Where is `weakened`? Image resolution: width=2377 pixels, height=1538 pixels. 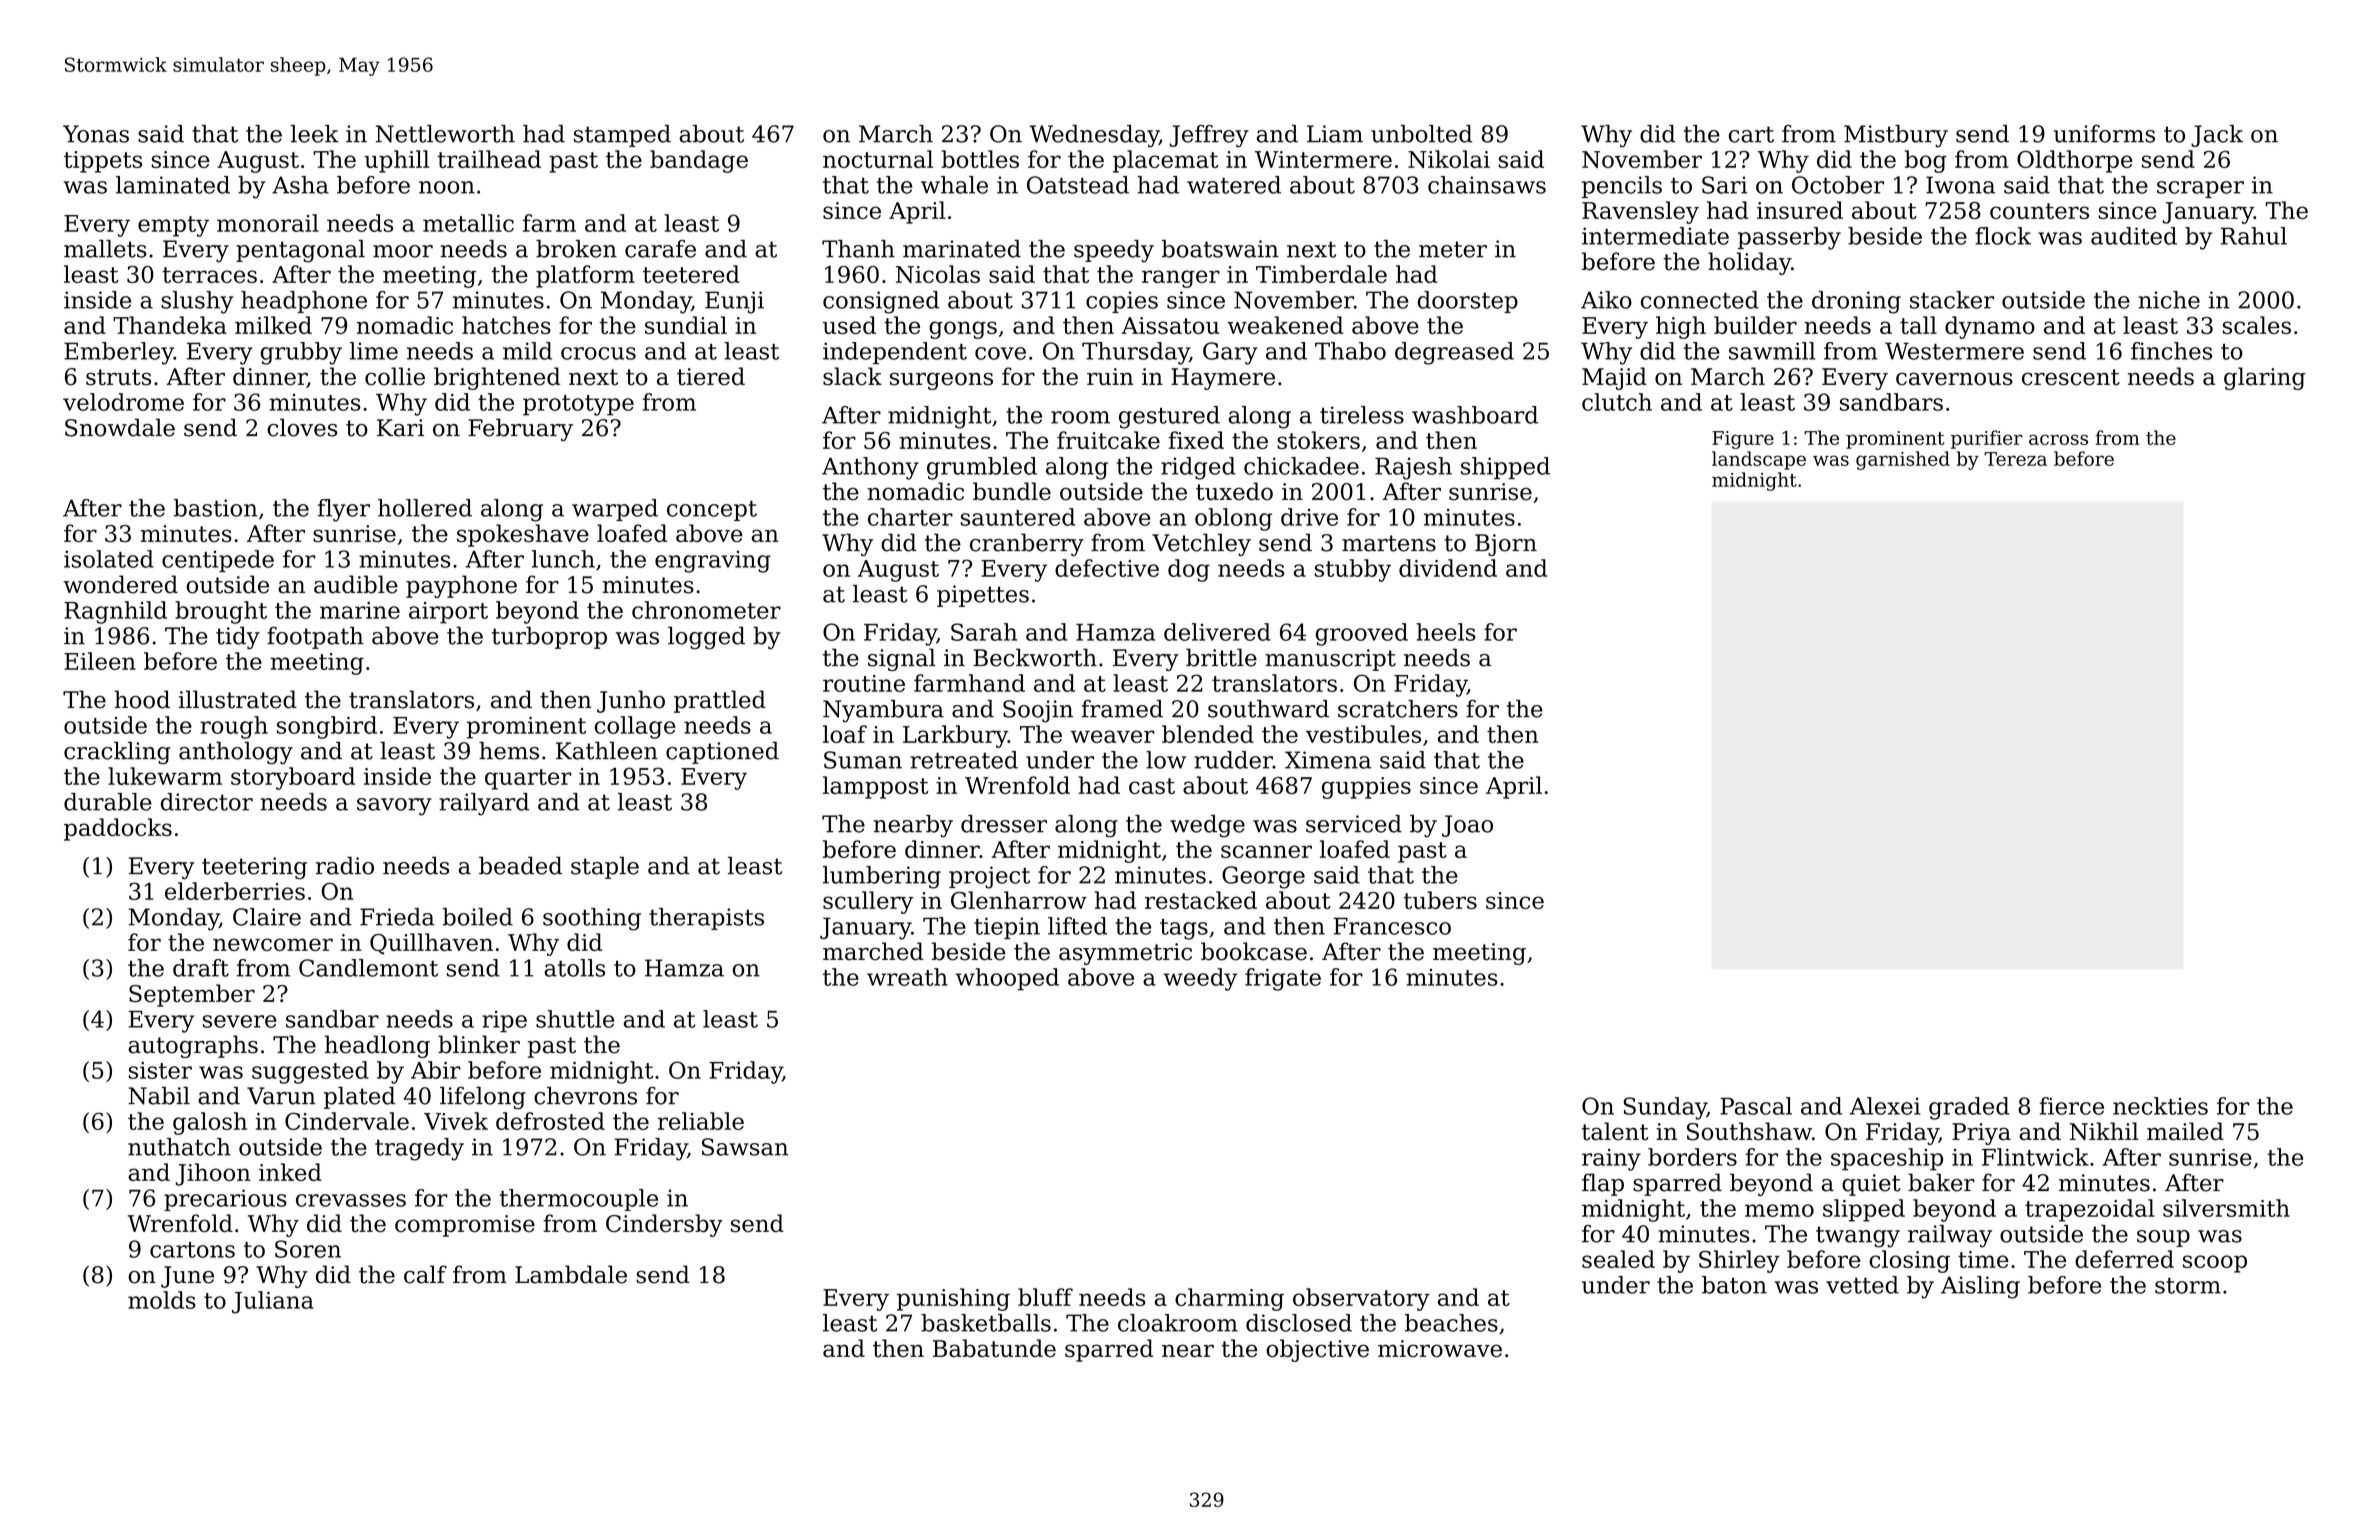 weakened is located at coordinates (1285, 325).
